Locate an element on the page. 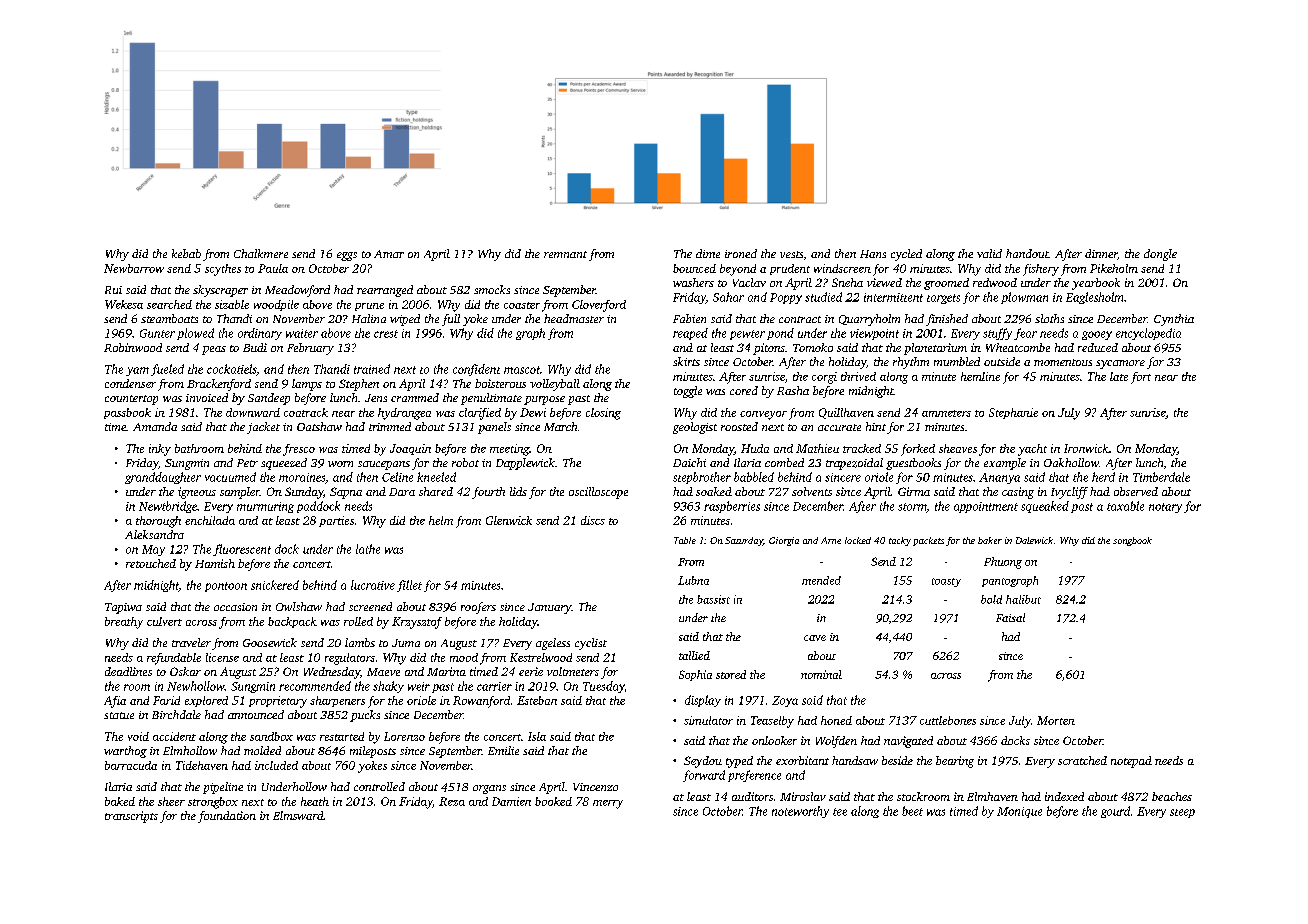 The height and width of the image is (924, 1308). foundation is located at coordinates (227, 817).
